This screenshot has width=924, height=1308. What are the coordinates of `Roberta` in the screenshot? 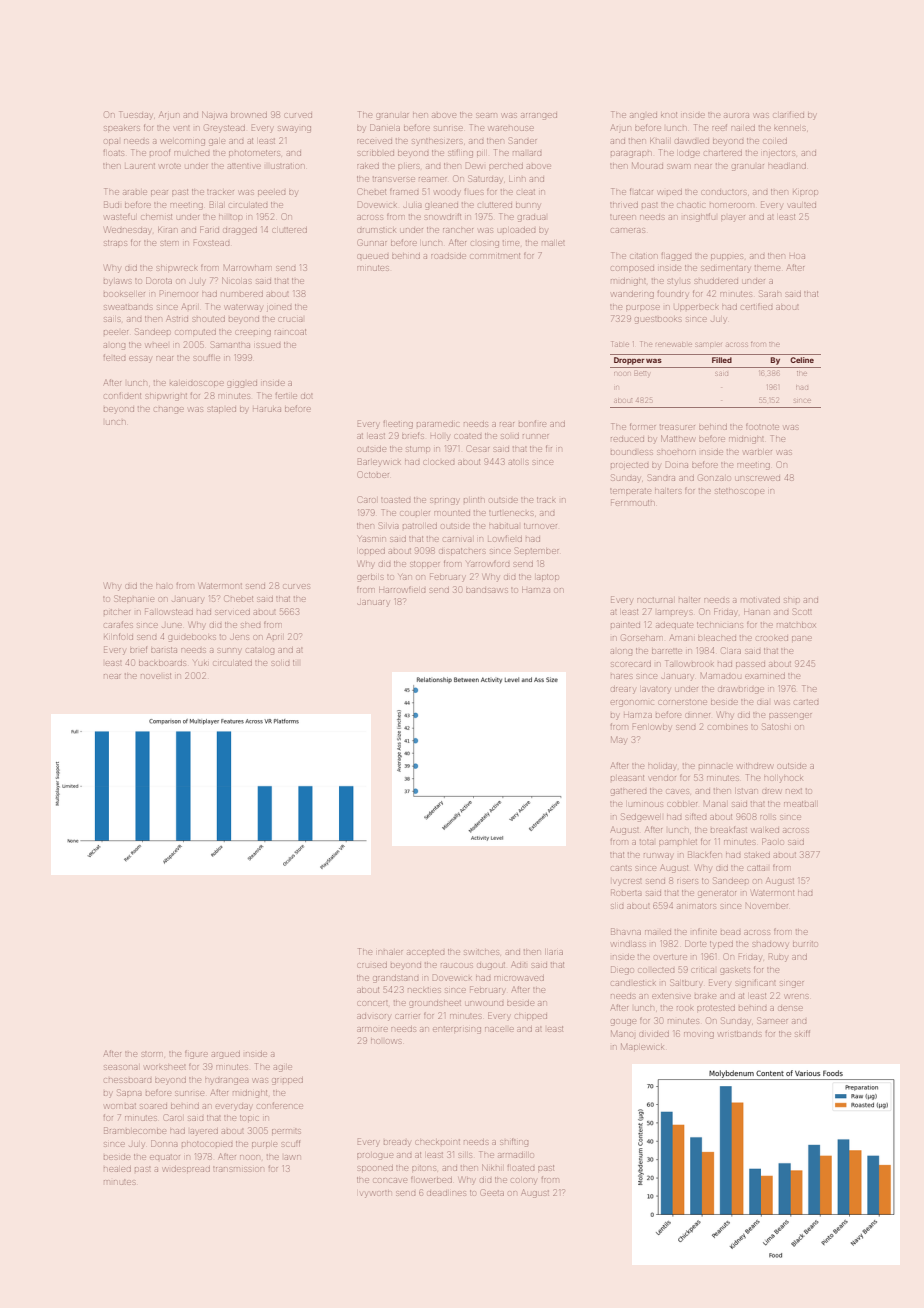 It's located at (626, 892).
